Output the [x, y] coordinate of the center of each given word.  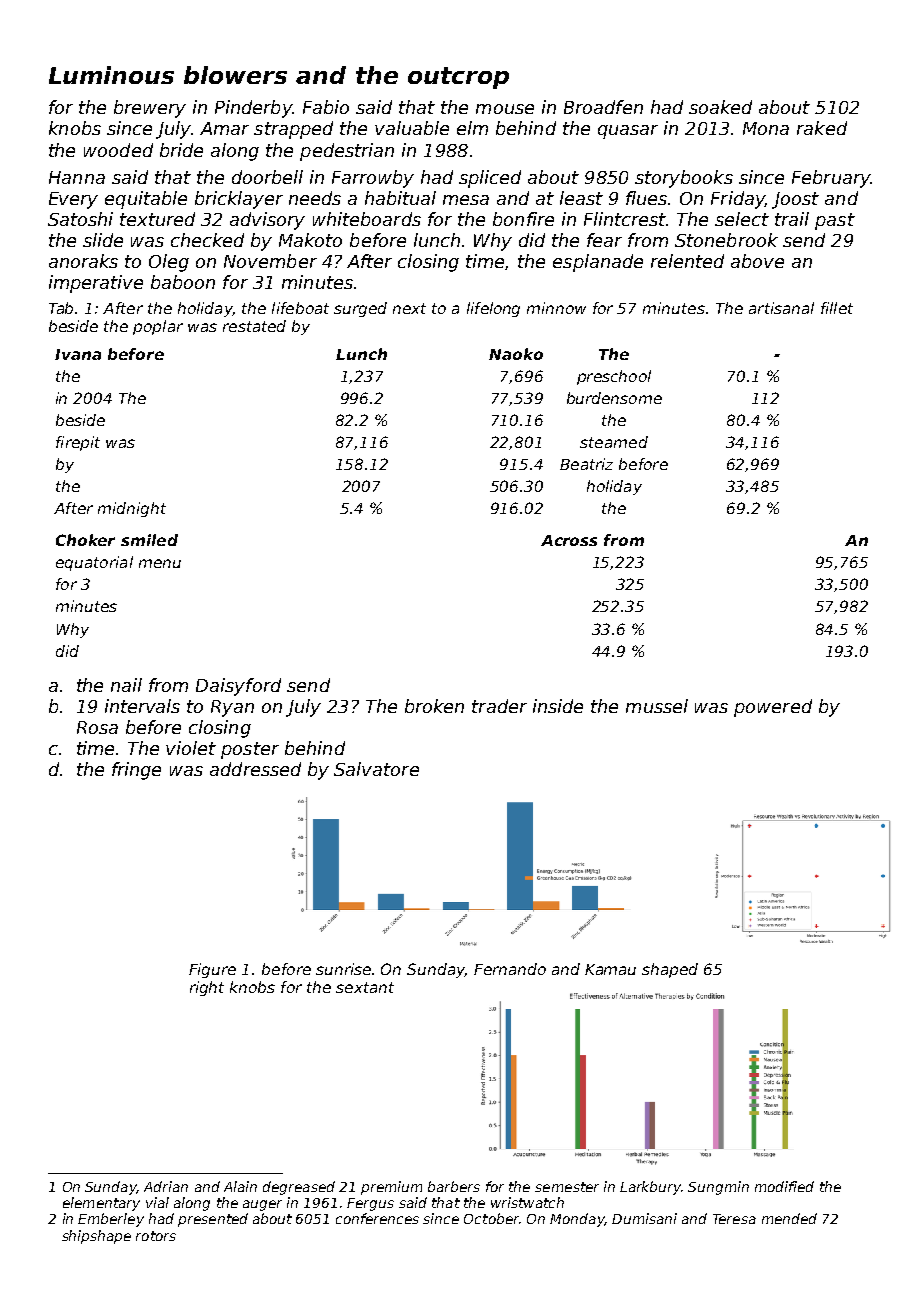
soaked [720, 107]
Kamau [610, 969]
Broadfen [603, 107]
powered [773, 708]
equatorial [94, 563]
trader [499, 706]
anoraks [83, 261]
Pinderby [253, 109]
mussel [657, 706]
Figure [212, 970]
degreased [299, 1188]
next [409, 308]
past [835, 221]
